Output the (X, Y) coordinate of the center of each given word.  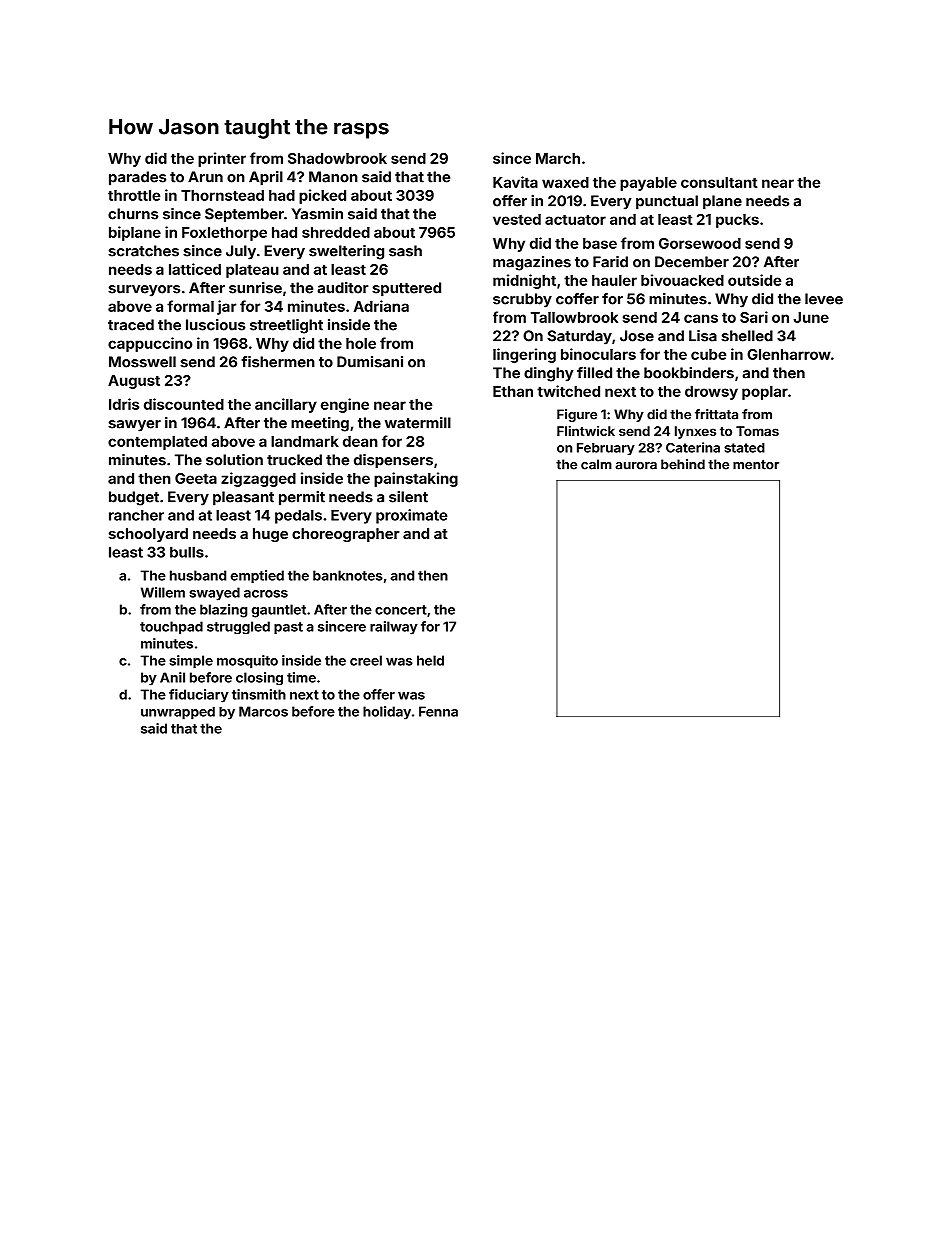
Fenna (438, 711)
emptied (257, 576)
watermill (418, 423)
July (241, 252)
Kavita (515, 182)
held (430, 660)
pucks (737, 221)
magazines (532, 263)
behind (683, 464)
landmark (305, 441)
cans (701, 318)
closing (259, 678)
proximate (411, 516)
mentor (756, 465)
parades (137, 178)
